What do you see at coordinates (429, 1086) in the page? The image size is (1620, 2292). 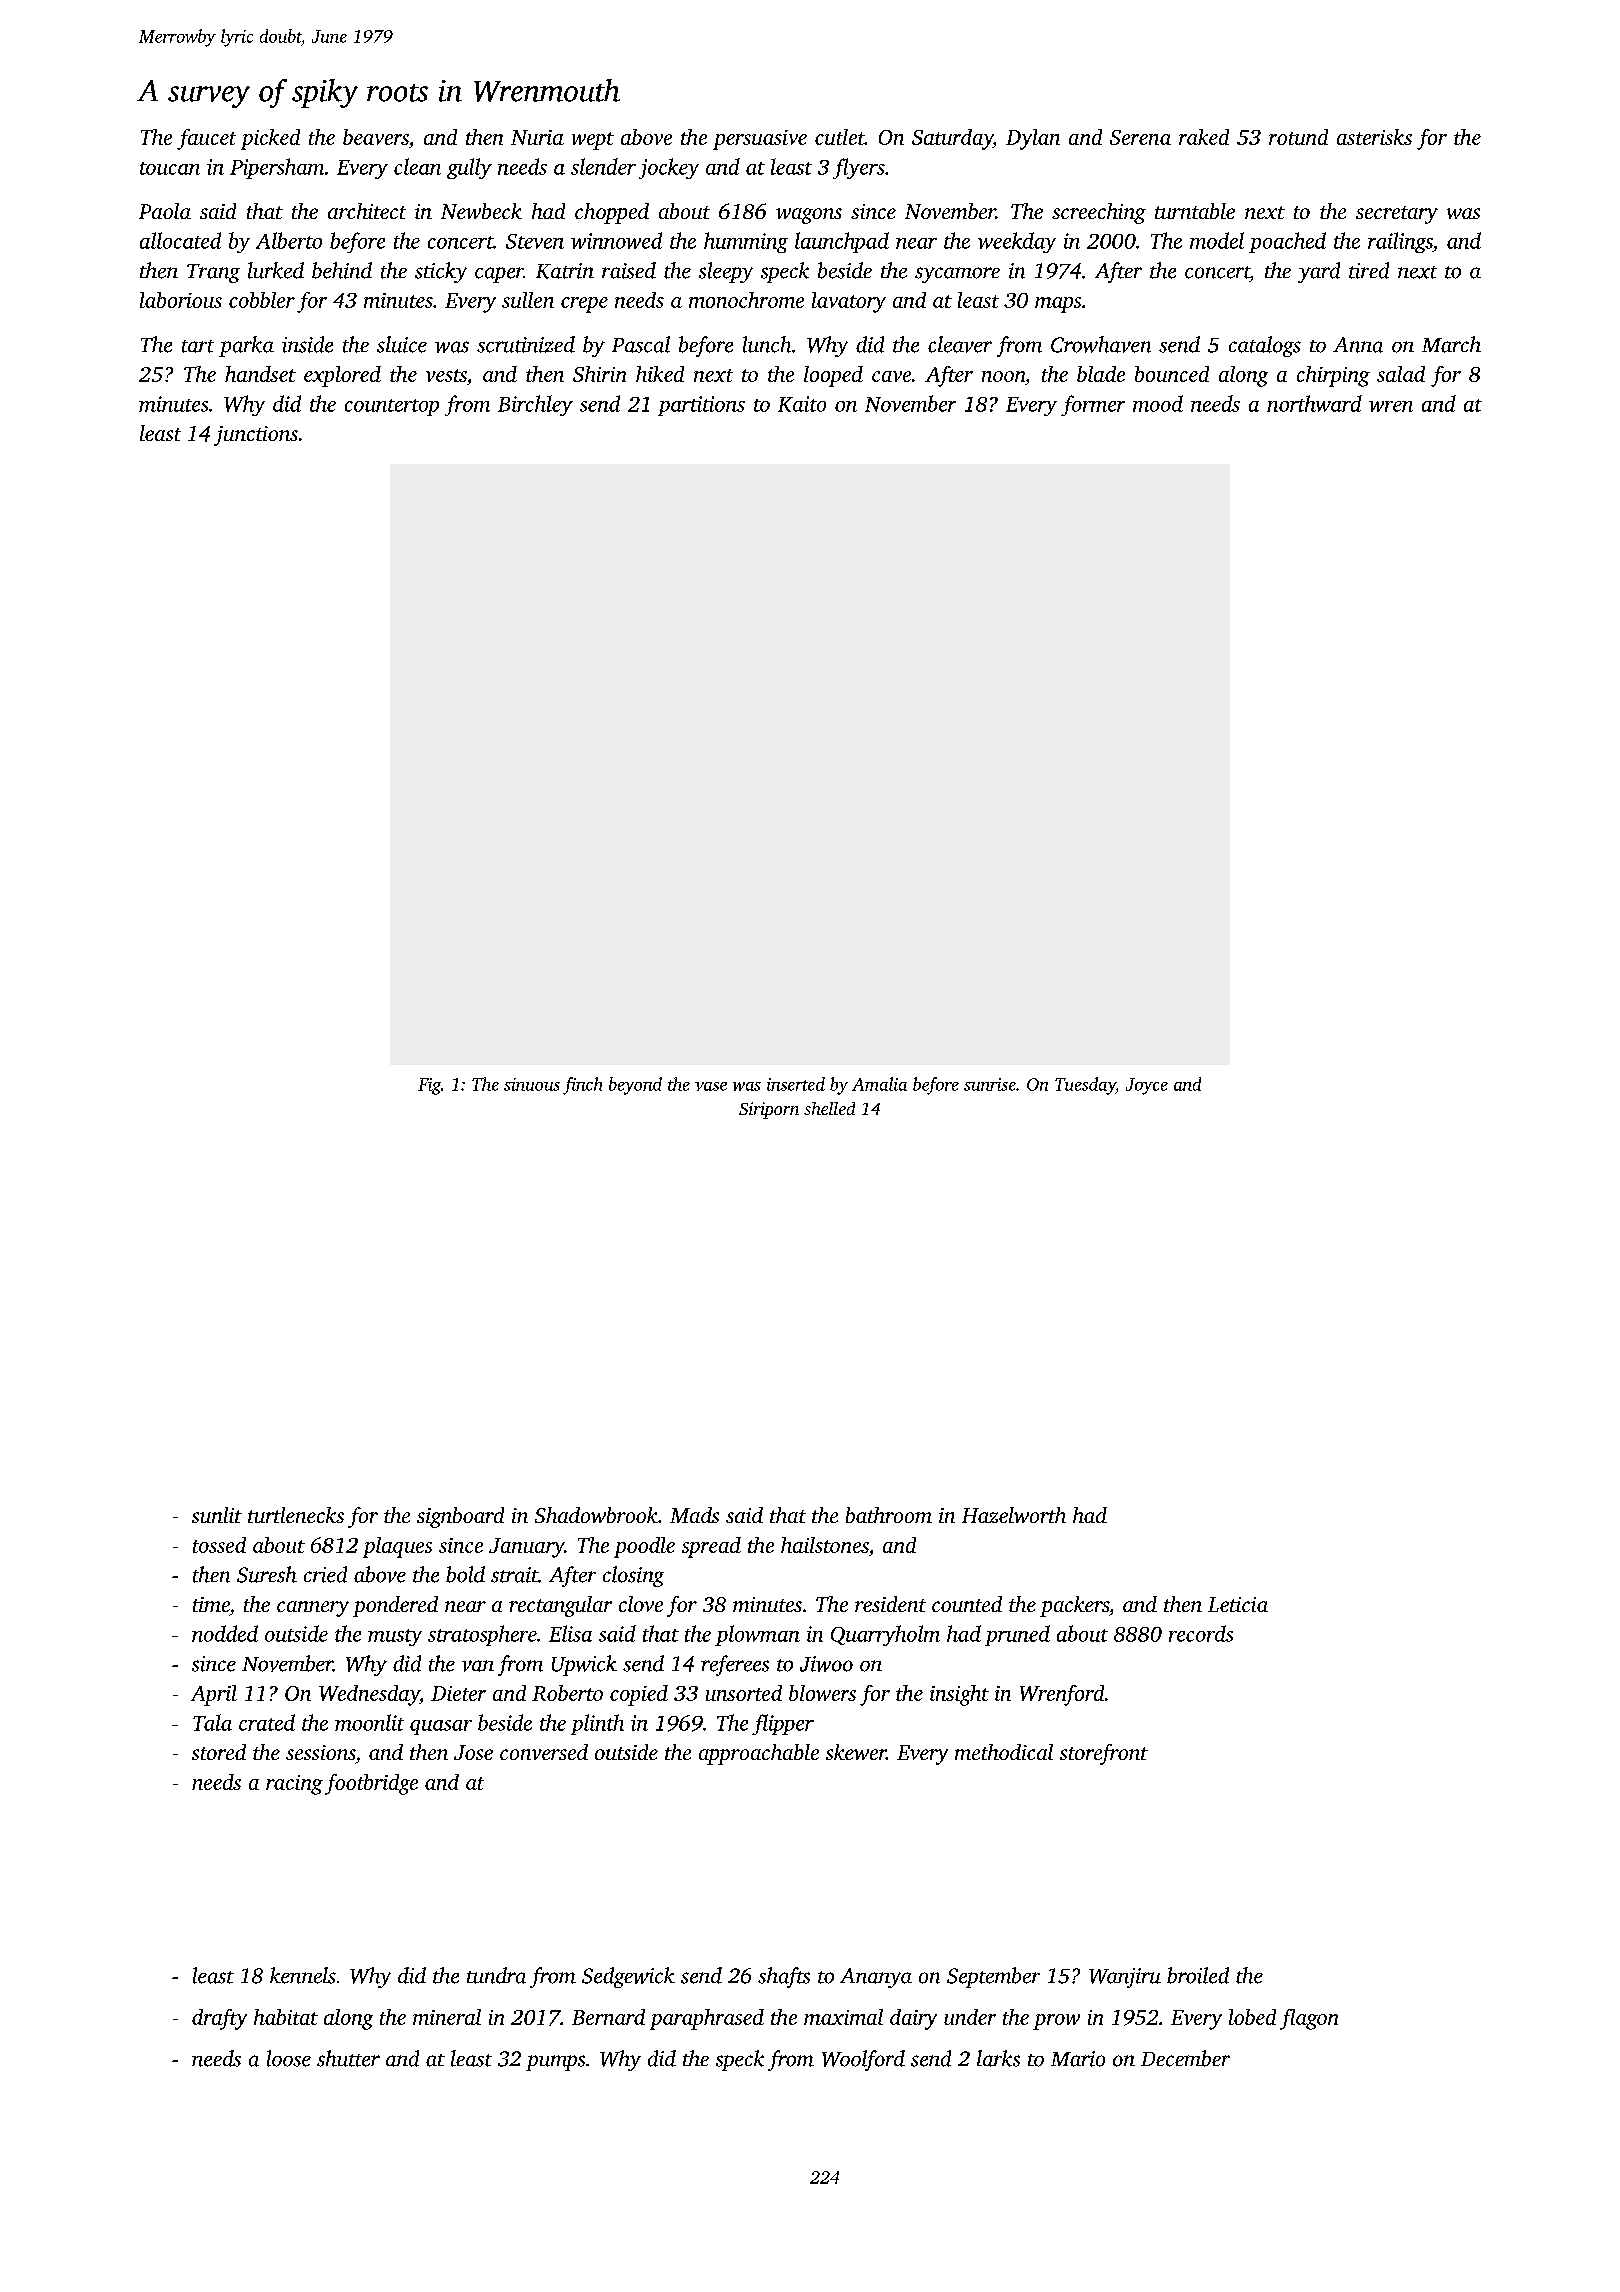 I see `Fig` at bounding box center [429, 1086].
